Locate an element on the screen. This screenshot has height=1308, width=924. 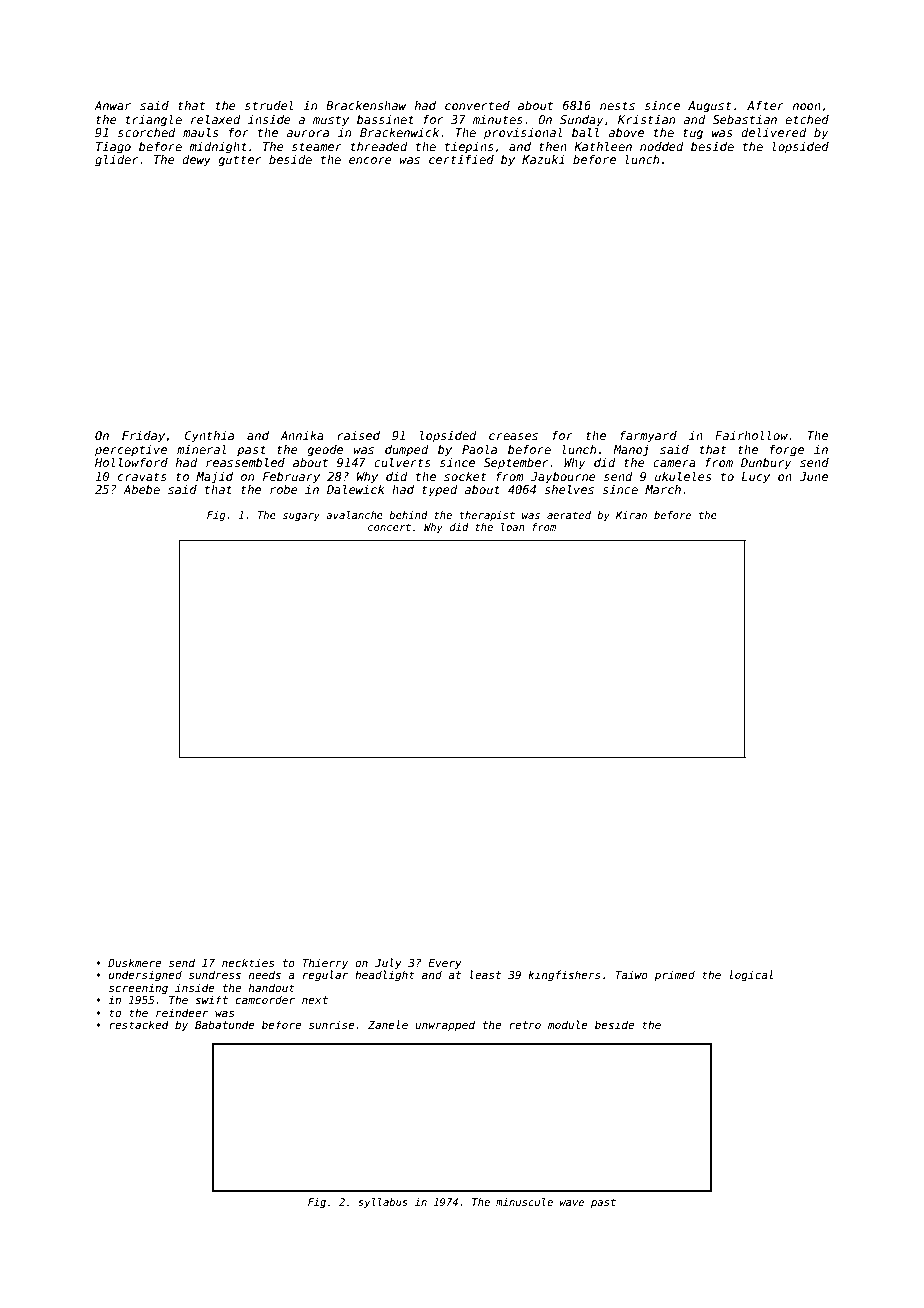
converted is located at coordinates (477, 105).
